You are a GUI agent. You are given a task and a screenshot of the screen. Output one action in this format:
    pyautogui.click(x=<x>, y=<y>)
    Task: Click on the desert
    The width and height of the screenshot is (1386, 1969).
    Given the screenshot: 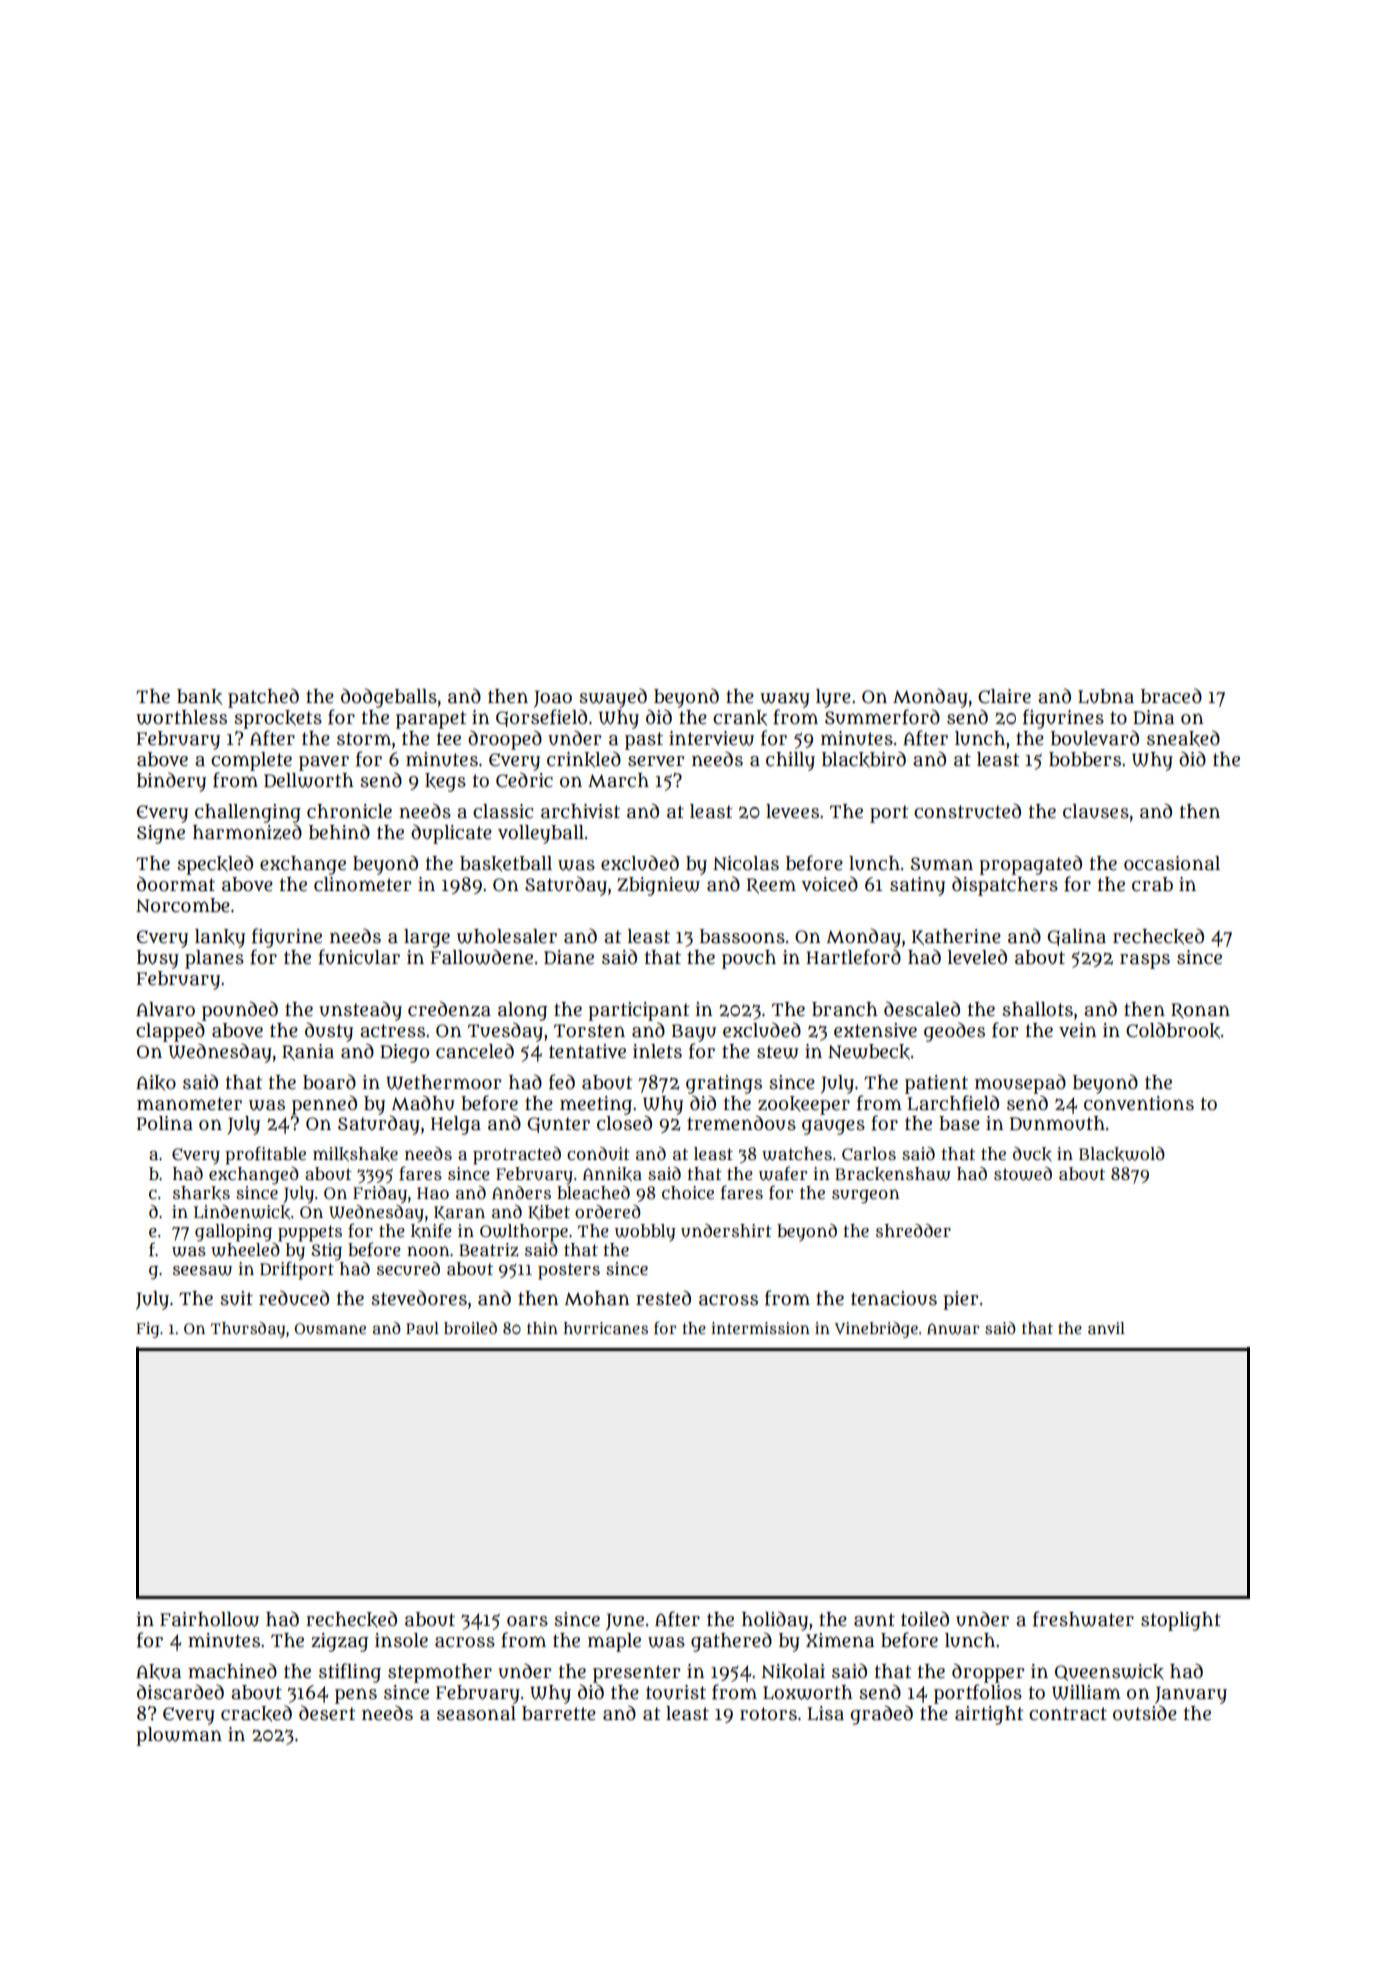 What is the action you would take?
    pyautogui.click(x=327, y=1713)
